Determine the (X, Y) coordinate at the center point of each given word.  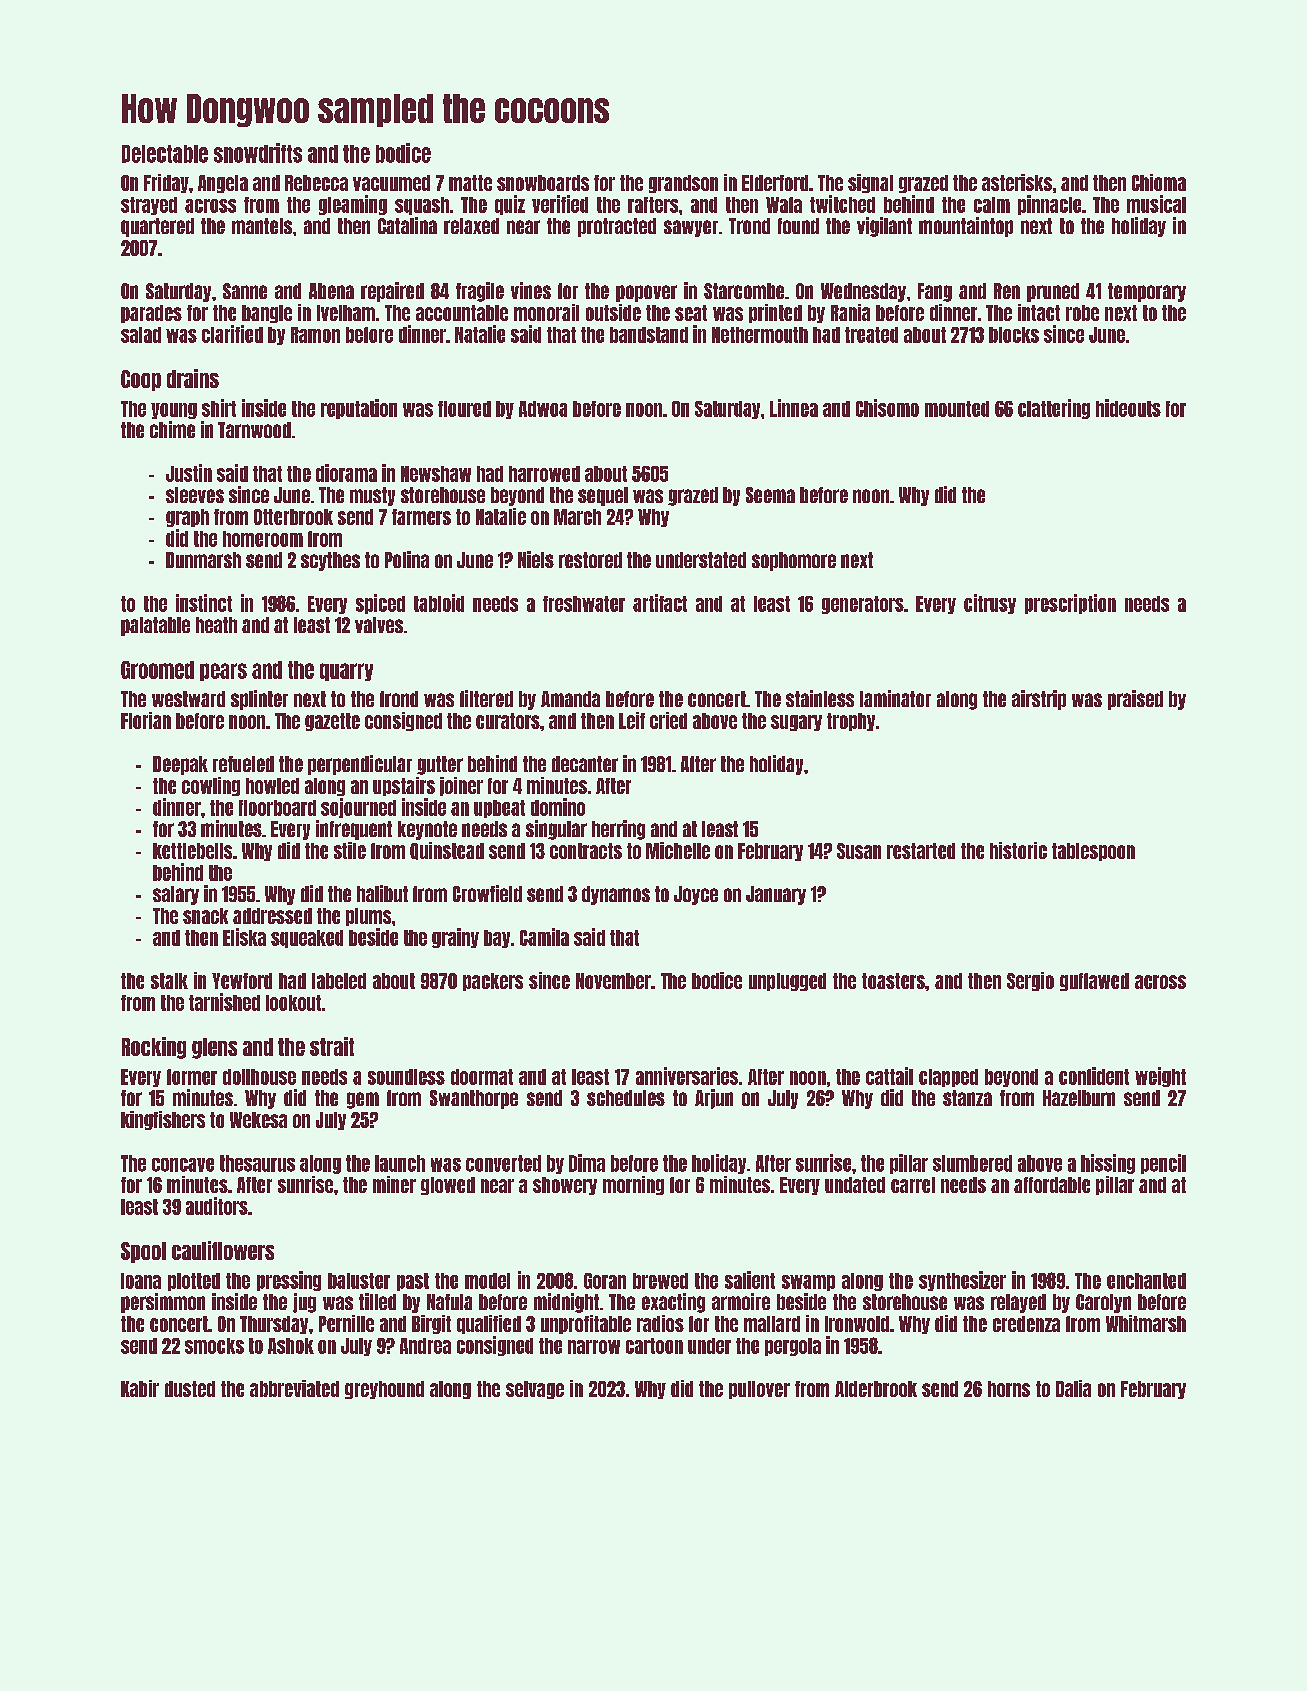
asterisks (1017, 182)
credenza (1026, 1324)
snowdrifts (258, 153)
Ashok (291, 1346)
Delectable (165, 154)
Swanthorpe (474, 1099)
